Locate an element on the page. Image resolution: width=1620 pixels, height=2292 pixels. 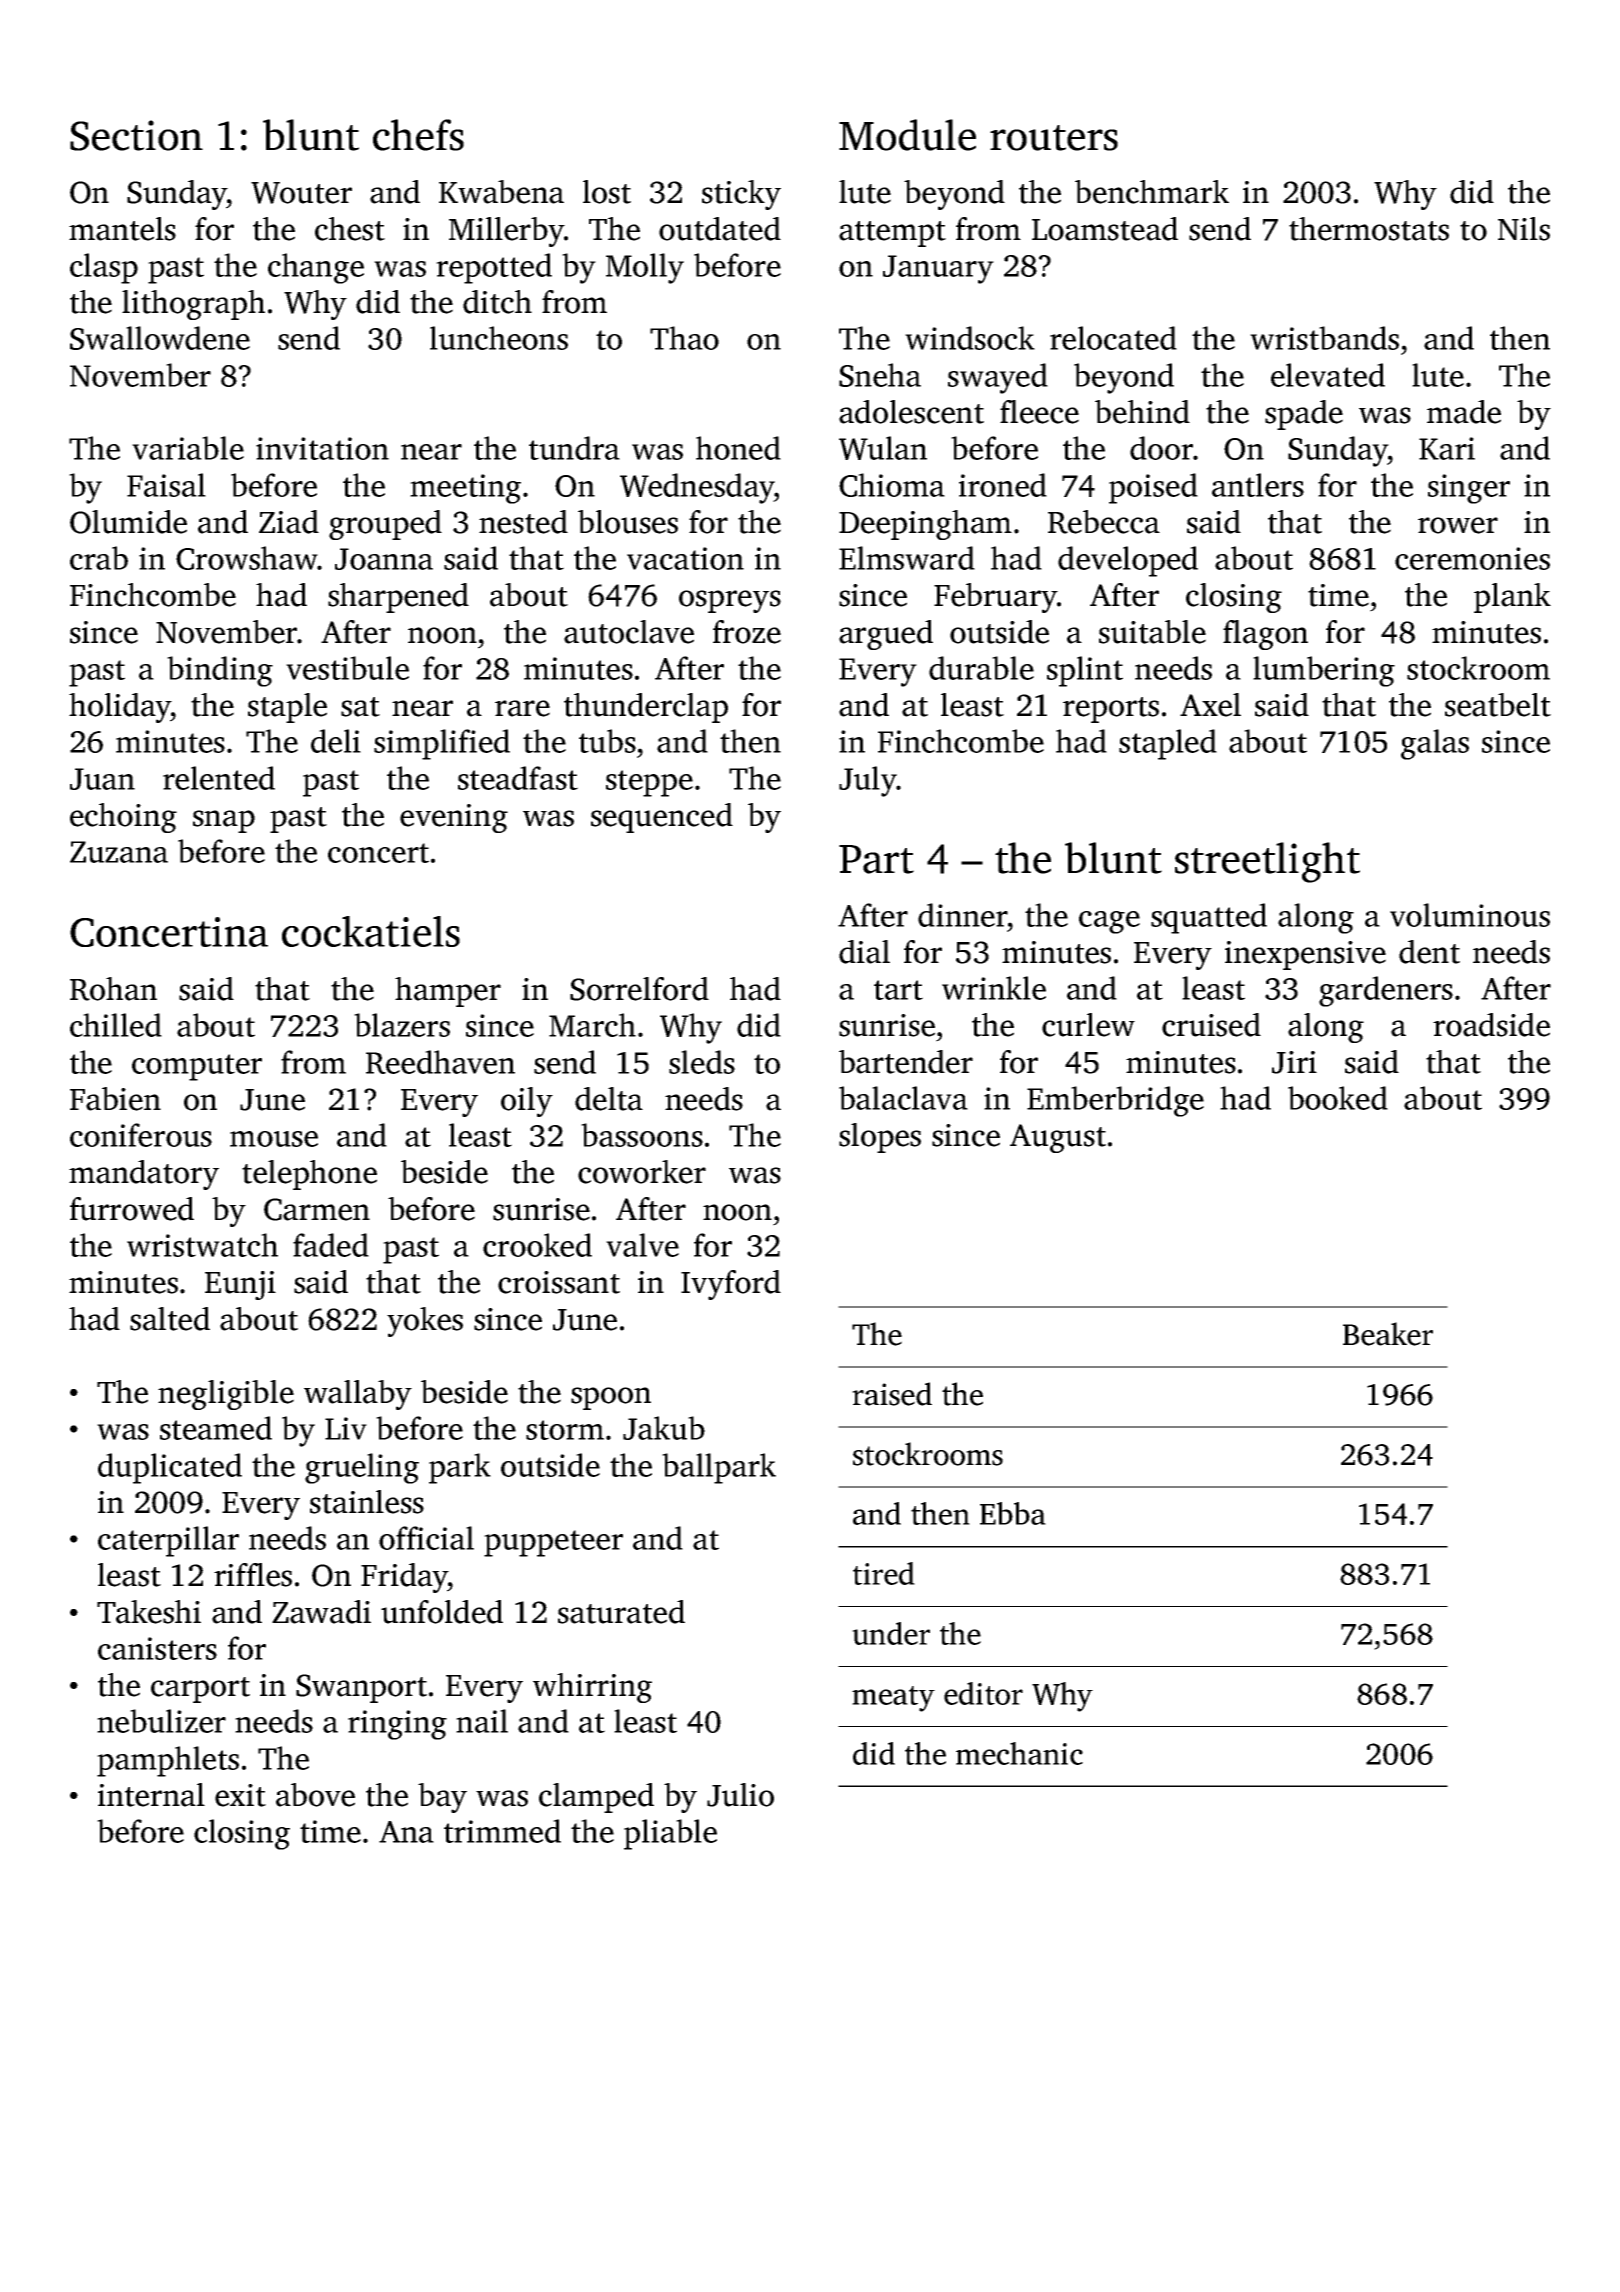
singer is located at coordinates (1469, 489).
